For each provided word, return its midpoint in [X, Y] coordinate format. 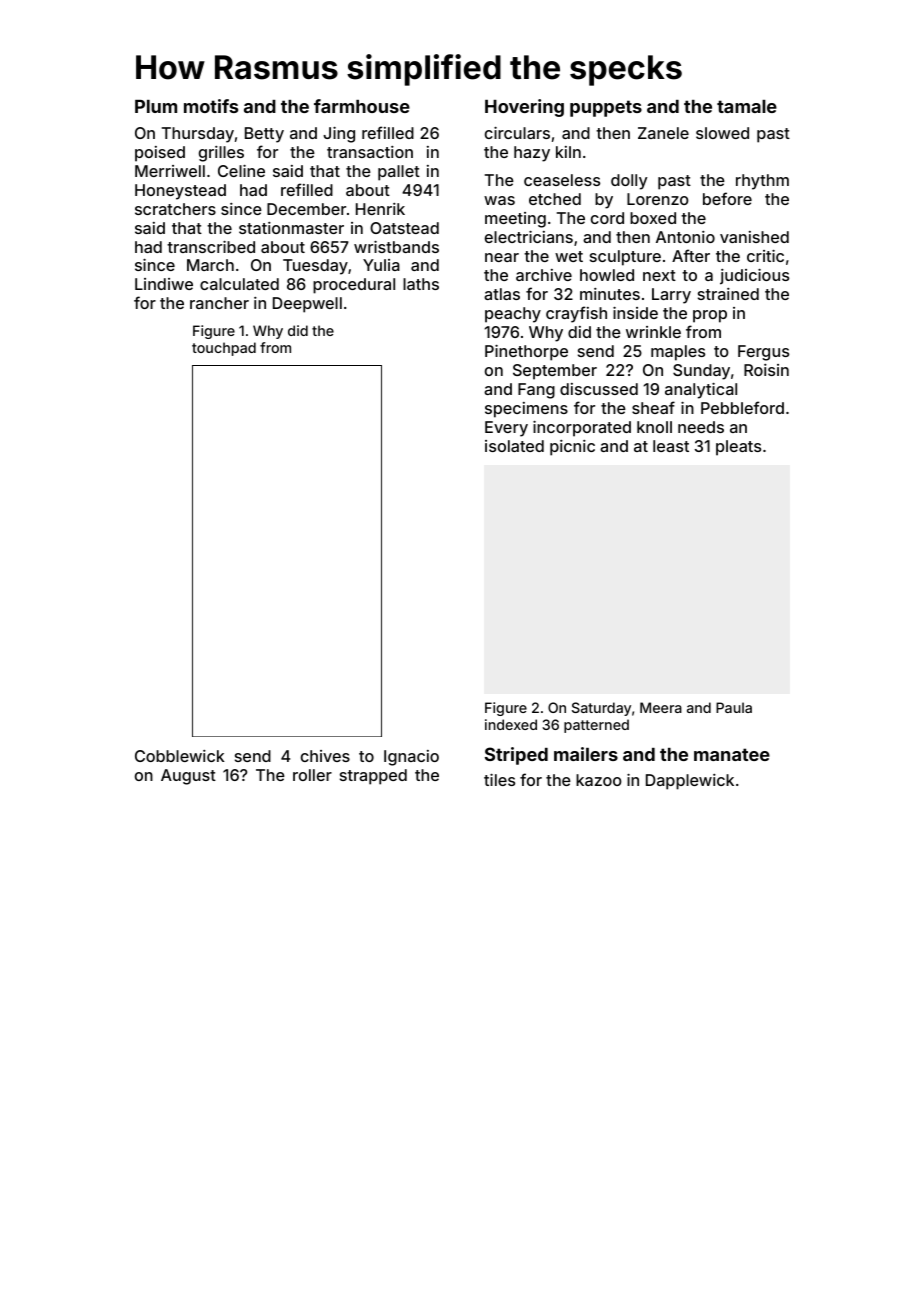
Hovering [524, 108]
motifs [211, 106]
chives [325, 756]
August [188, 777]
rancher [219, 303]
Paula [734, 707]
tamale [747, 106]
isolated [514, 446]
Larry [671, 296]
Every [506, 429]
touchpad [224, 349]
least [671, 446]
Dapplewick [690, 782]
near [502, 257]
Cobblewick [180, 756]
